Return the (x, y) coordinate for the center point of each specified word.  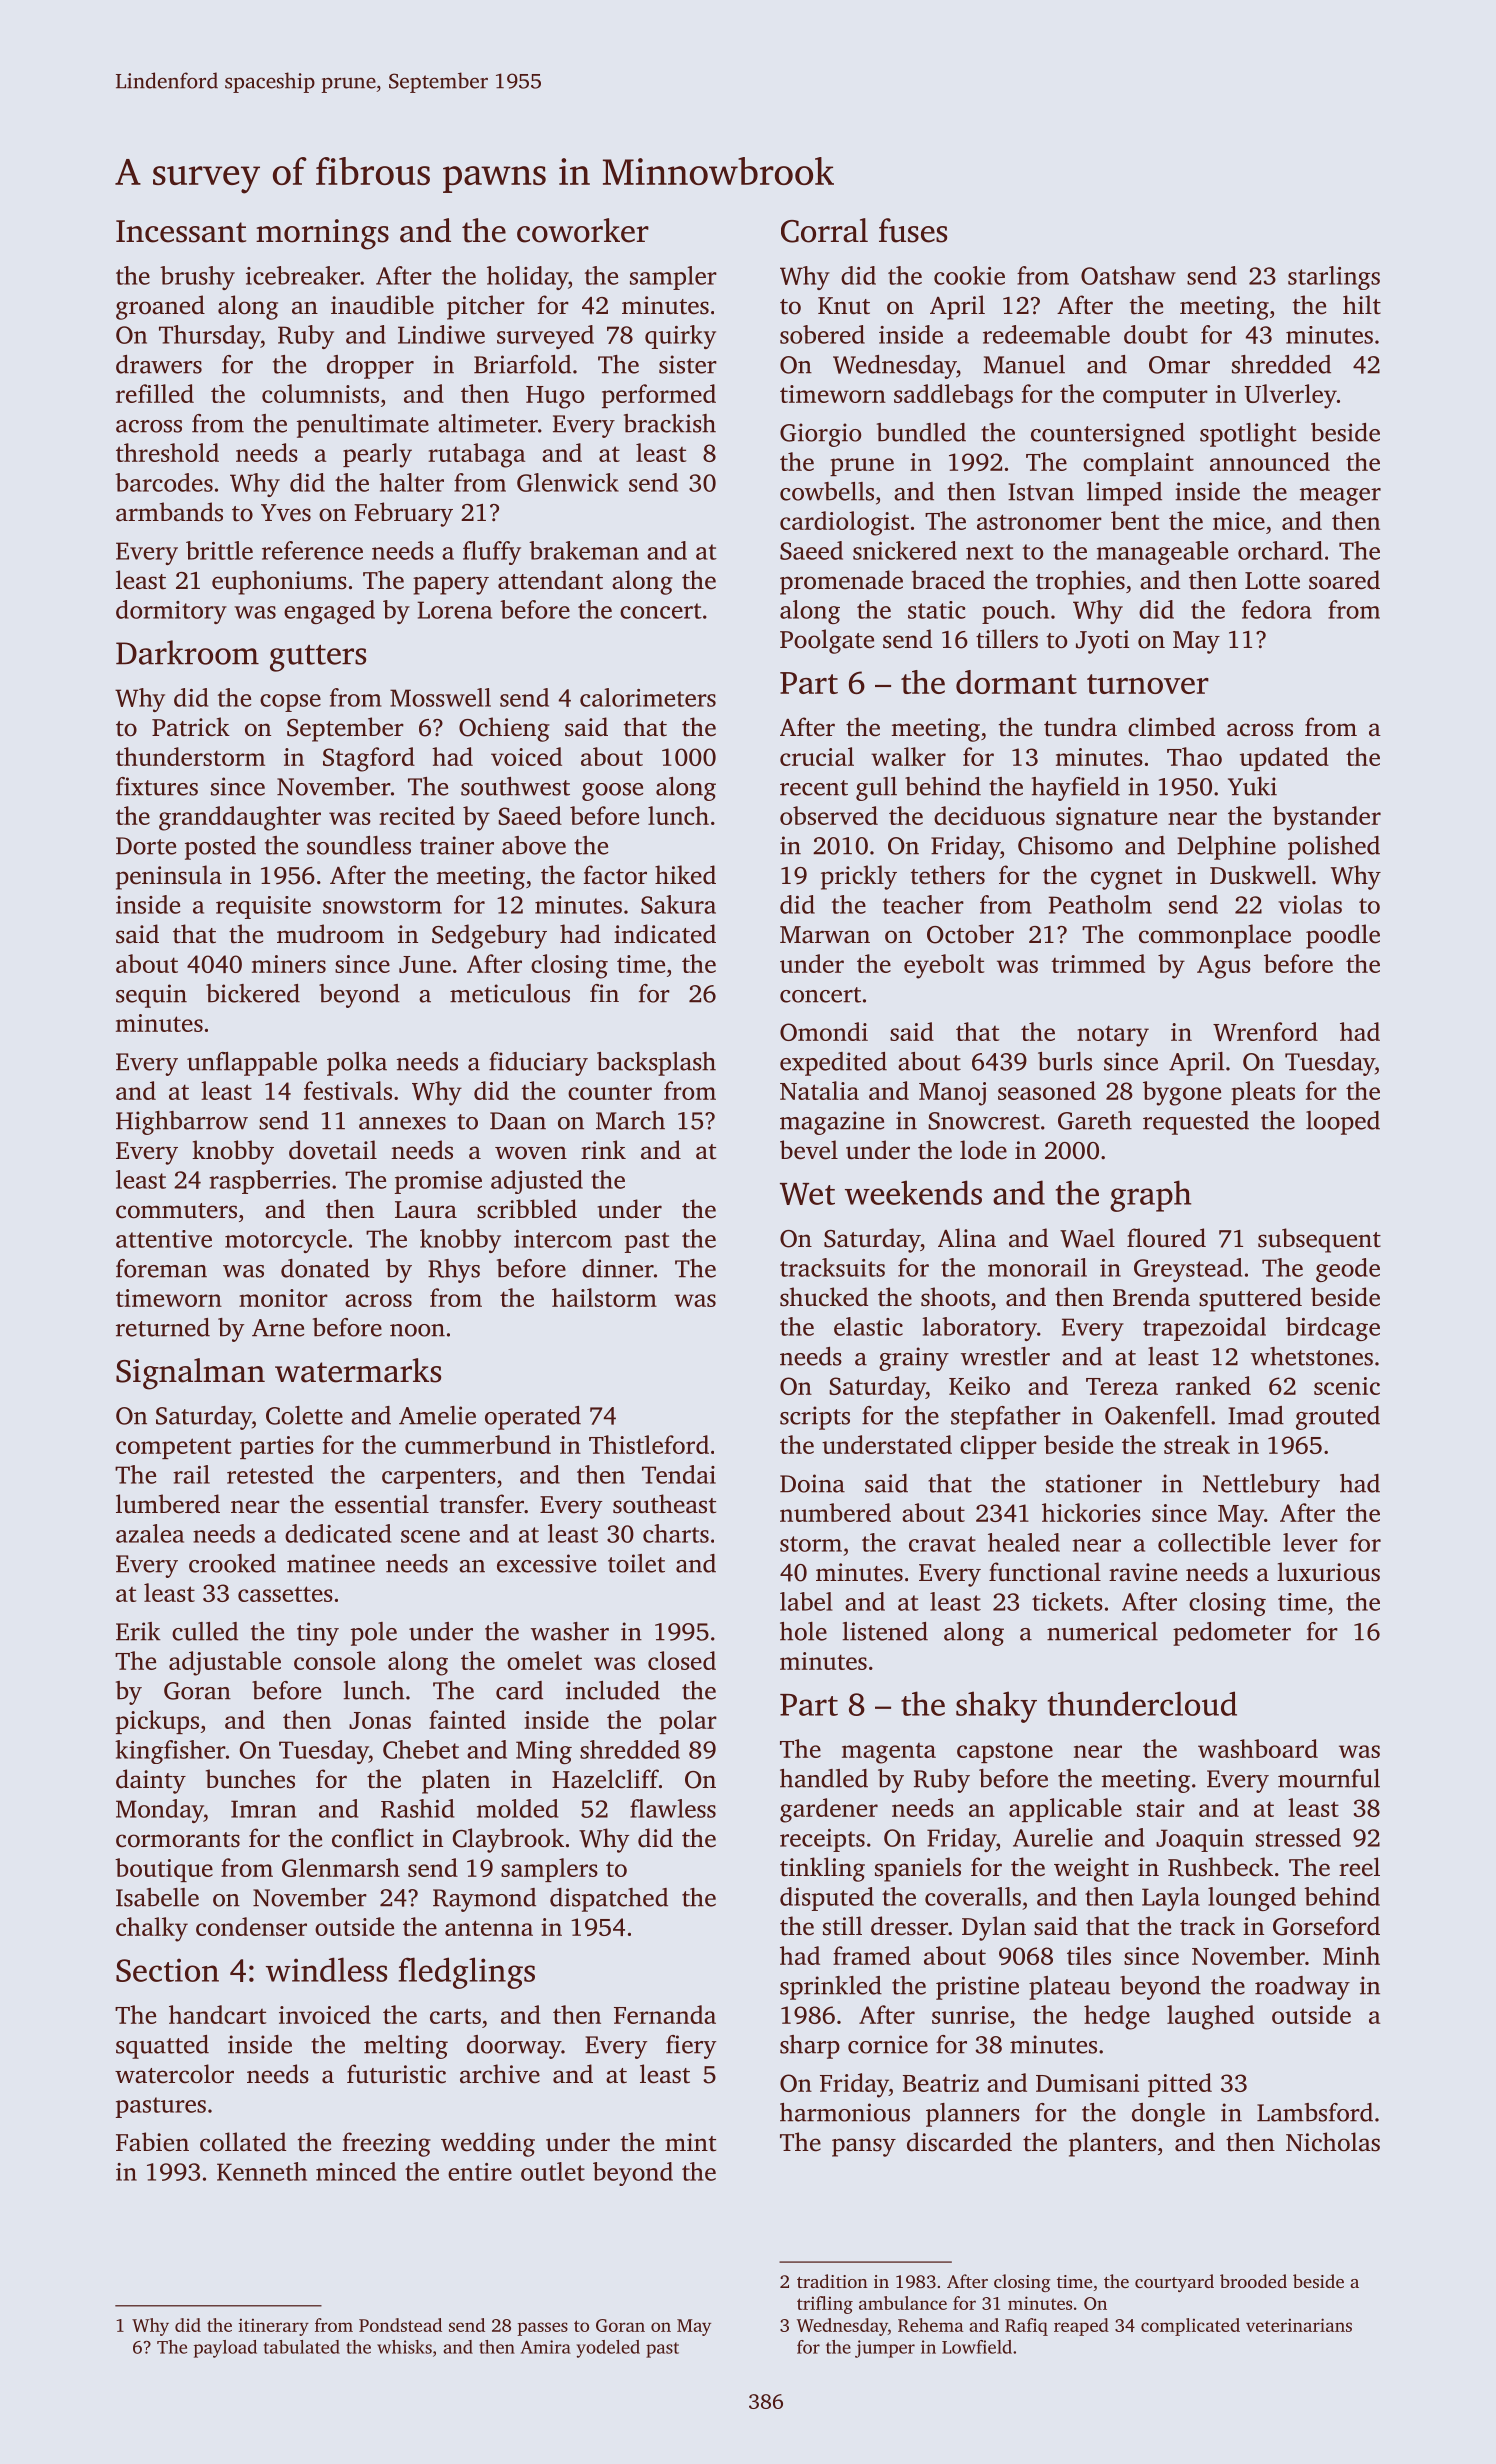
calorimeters (648, 697)
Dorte (146, 846)
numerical (1102, 1631)
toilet (636, 1563)
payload (225, 2349)
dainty (151, 1781)
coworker (583, 230)
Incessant (181, 231)
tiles (1089, 1955)
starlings (1334, 278)
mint (690, 2142)
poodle (1343, 936)
